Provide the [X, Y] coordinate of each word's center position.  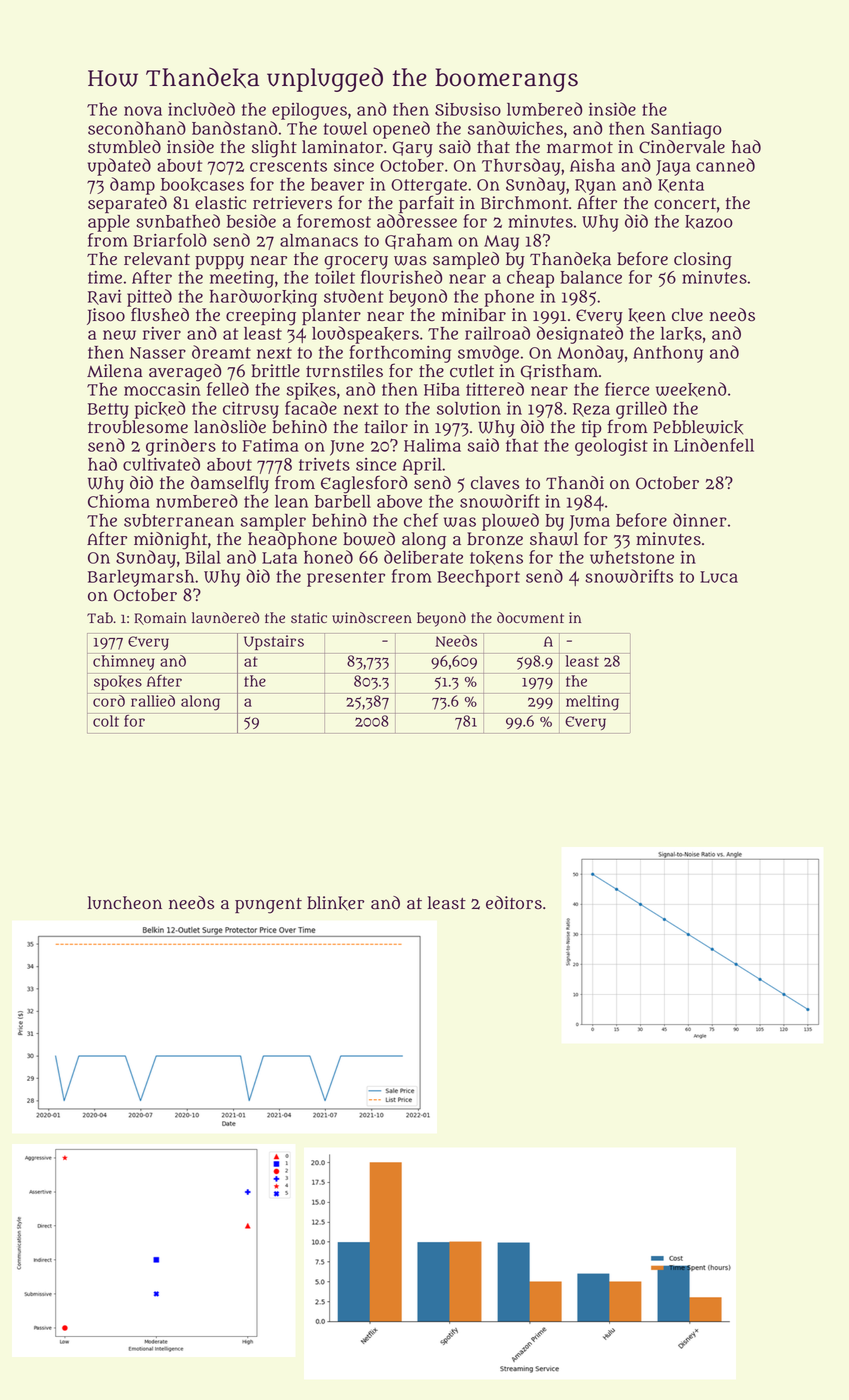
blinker [335, 903]
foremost [334, 221]
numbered [197, 501]
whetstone [632, 557]
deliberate [423, 557]
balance [591, 277]
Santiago [686, 130]
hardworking [263, 298]
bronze [495, 539]
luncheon [125, 903]
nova [143, 111]
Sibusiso [468, 109]
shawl [554, 539]
